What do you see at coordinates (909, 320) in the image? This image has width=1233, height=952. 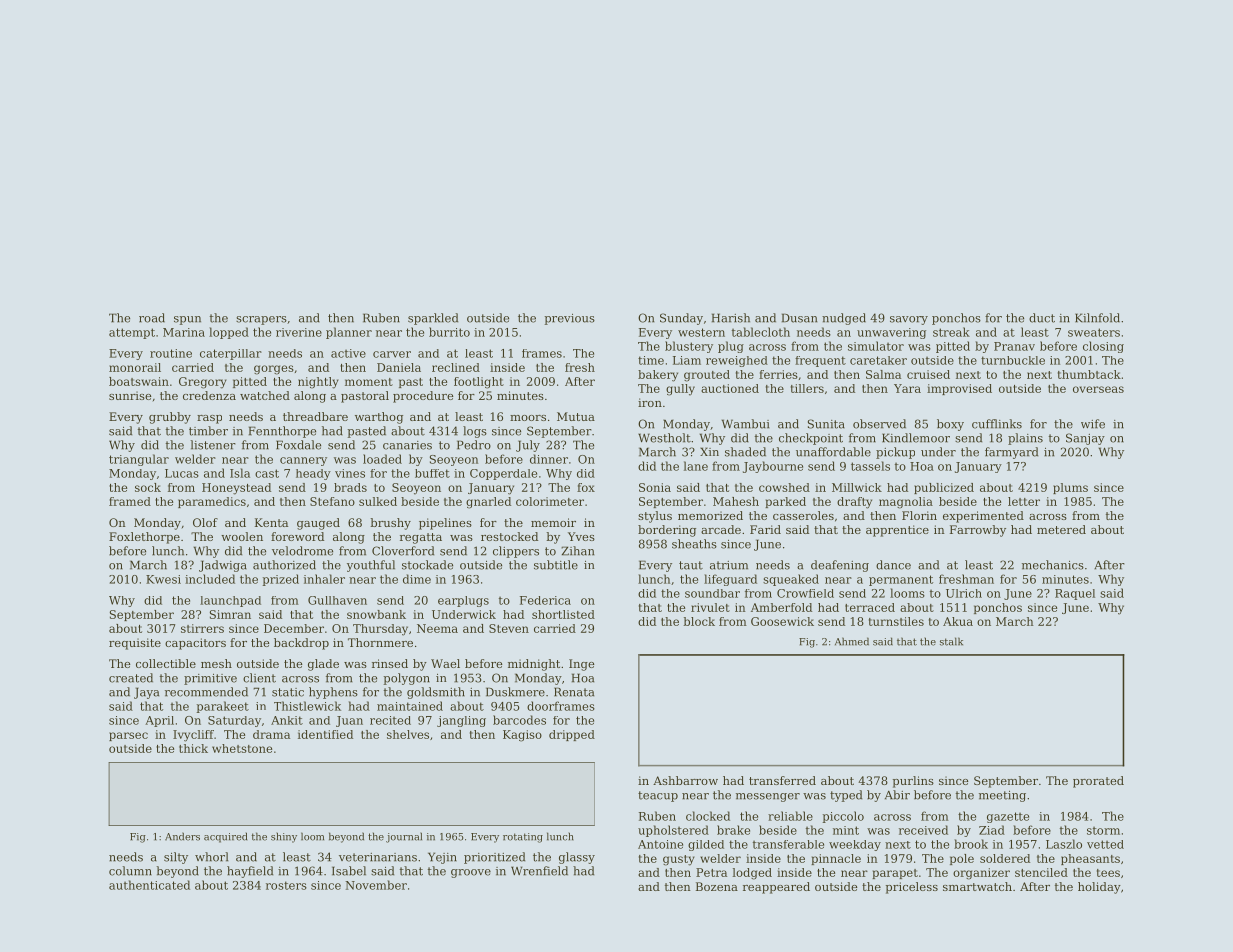 I see `savory` at bounding box center [909, 320].
